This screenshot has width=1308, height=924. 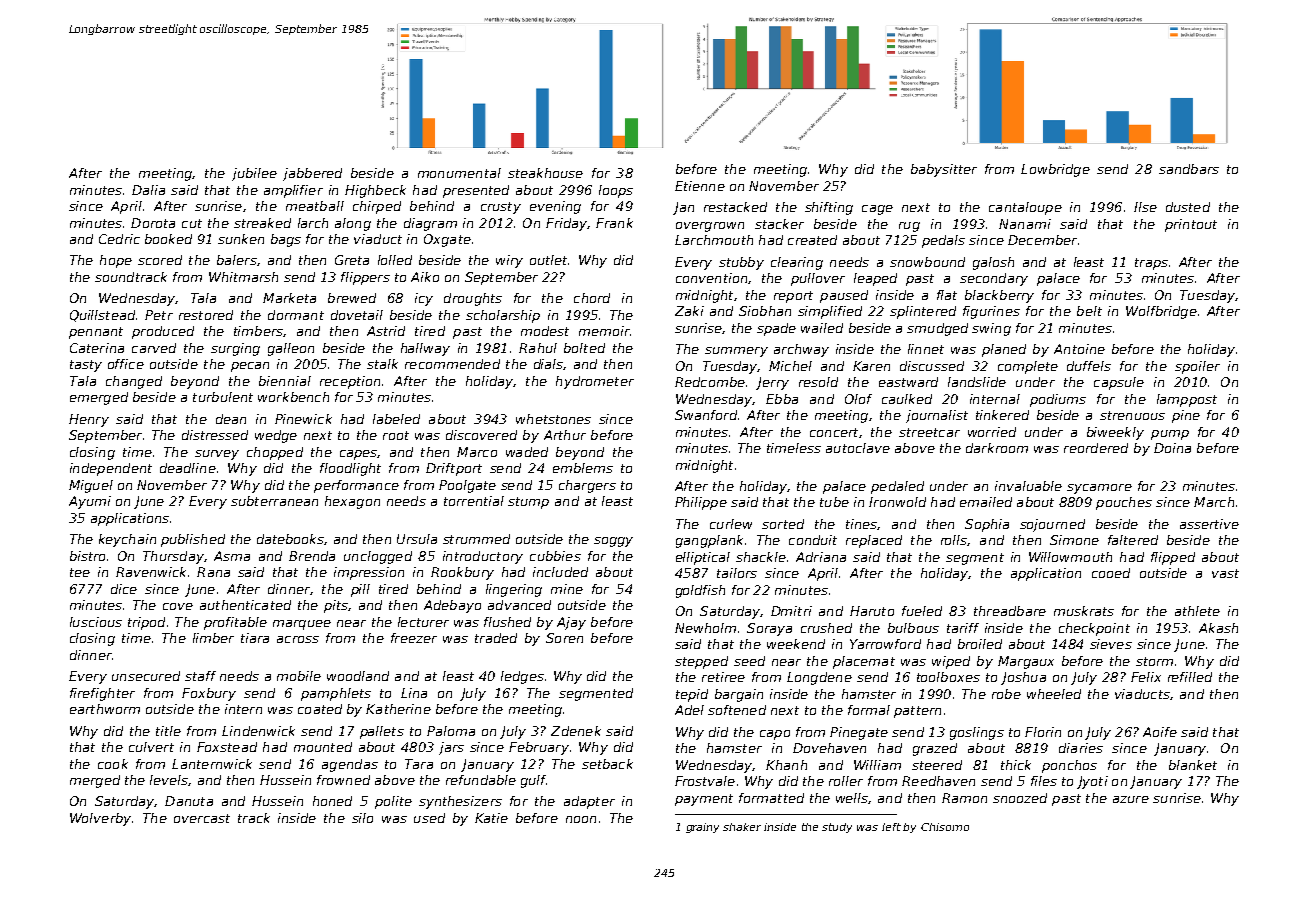 I want to click on independent, so click(x=111, y=469).
